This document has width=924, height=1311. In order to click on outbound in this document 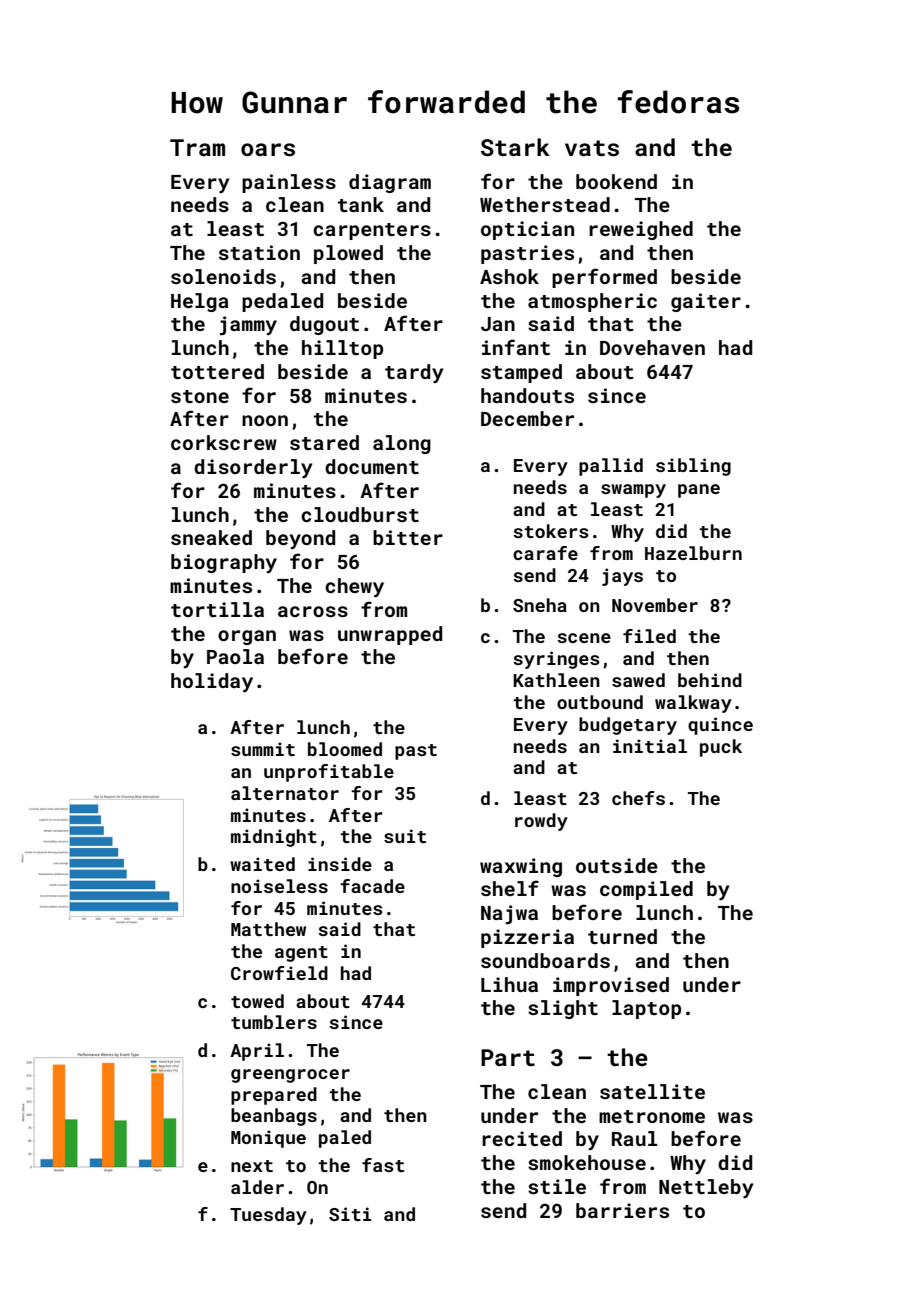, I will do `click(600, 702)`.
